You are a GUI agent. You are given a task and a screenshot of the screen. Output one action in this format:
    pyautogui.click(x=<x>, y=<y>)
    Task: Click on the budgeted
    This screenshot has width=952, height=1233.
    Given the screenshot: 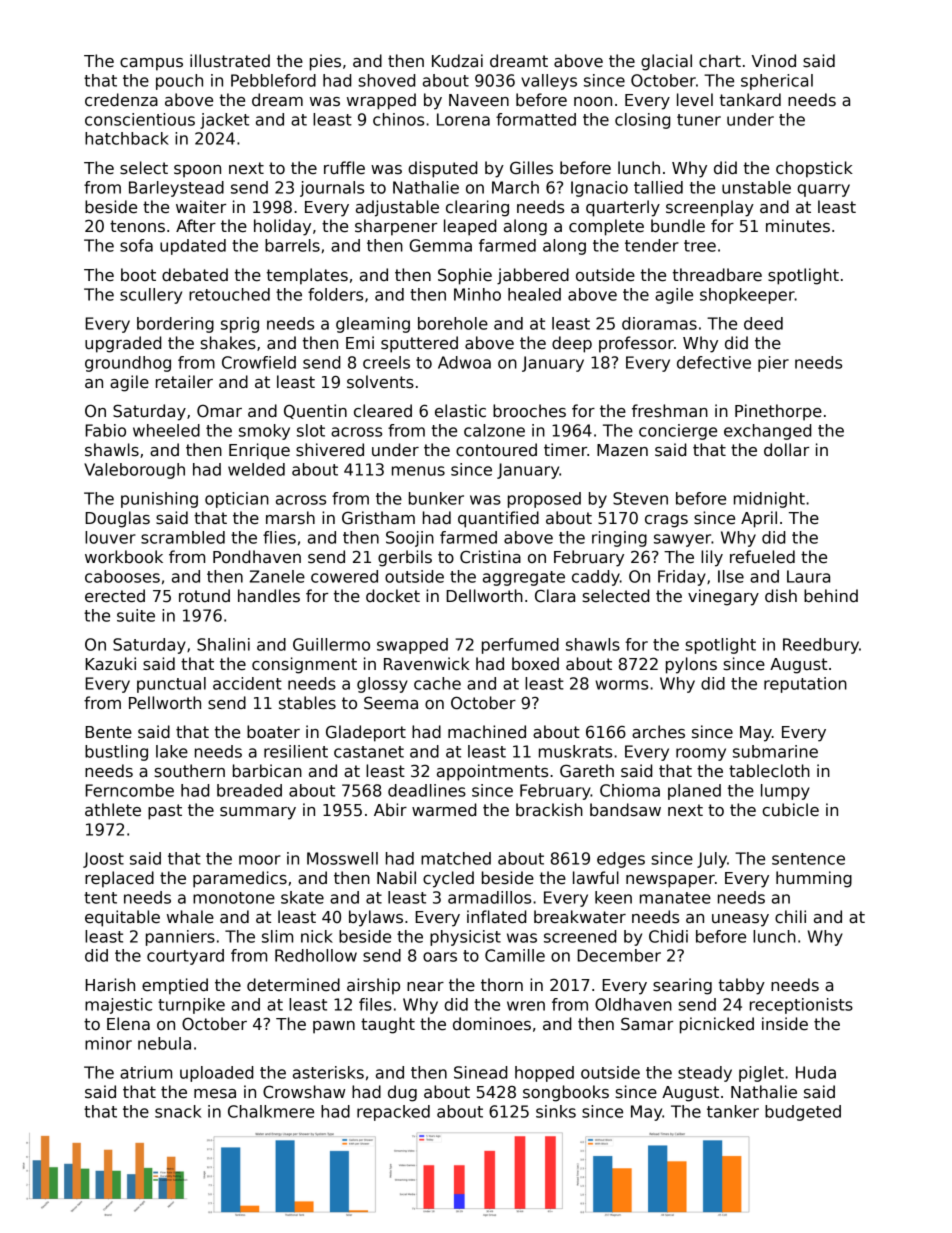 What is the action you would take?
    pyautogui.click(x=803, y=1113)
